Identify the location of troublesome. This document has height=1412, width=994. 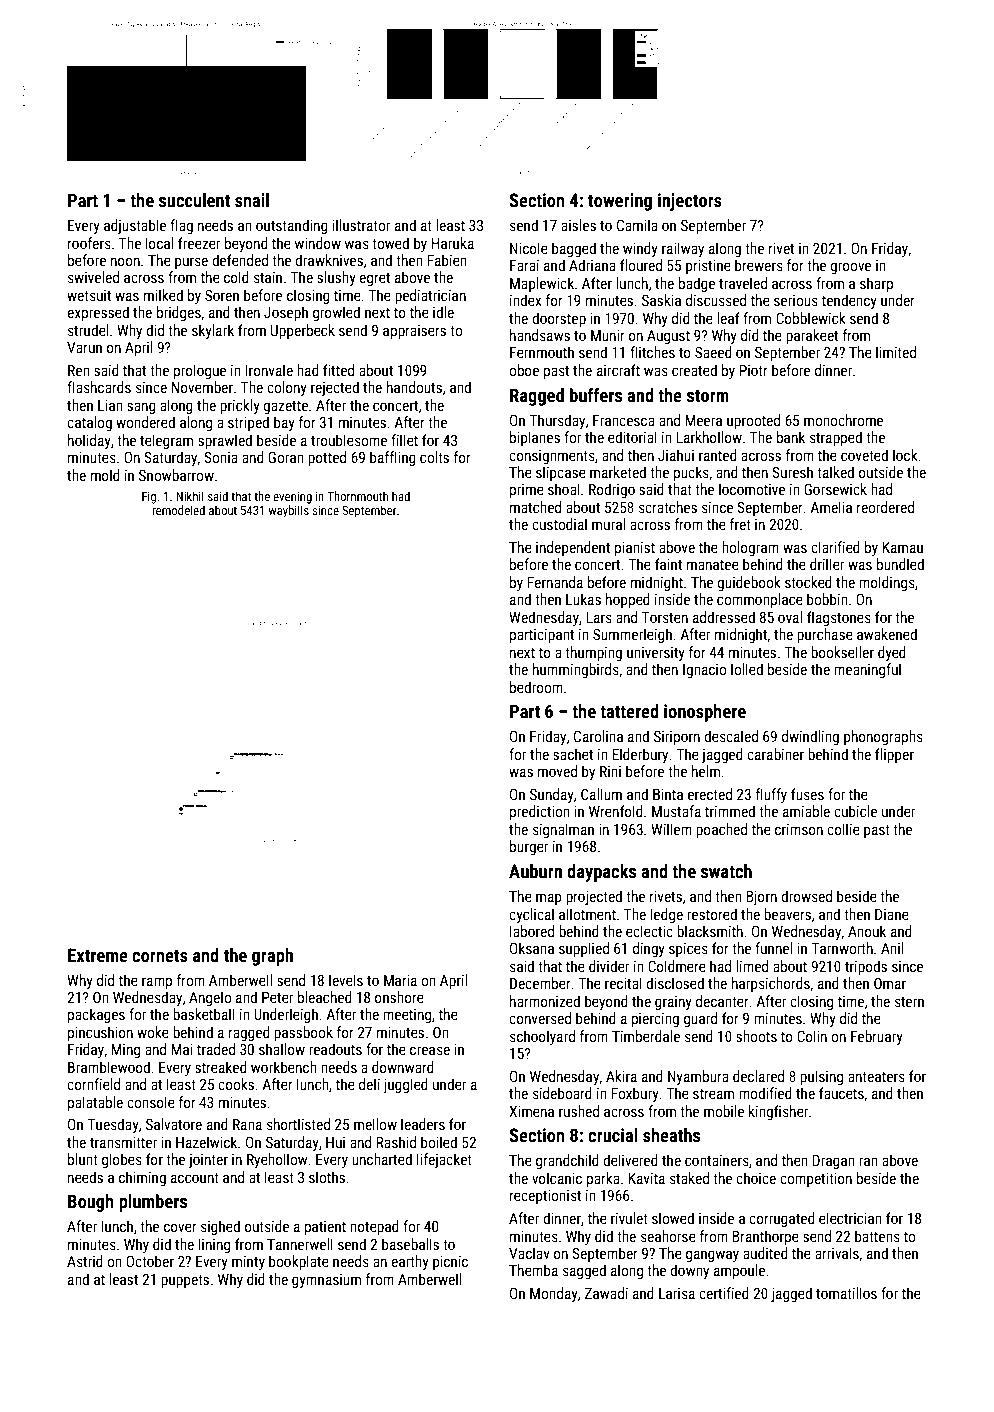
(349, 440).
